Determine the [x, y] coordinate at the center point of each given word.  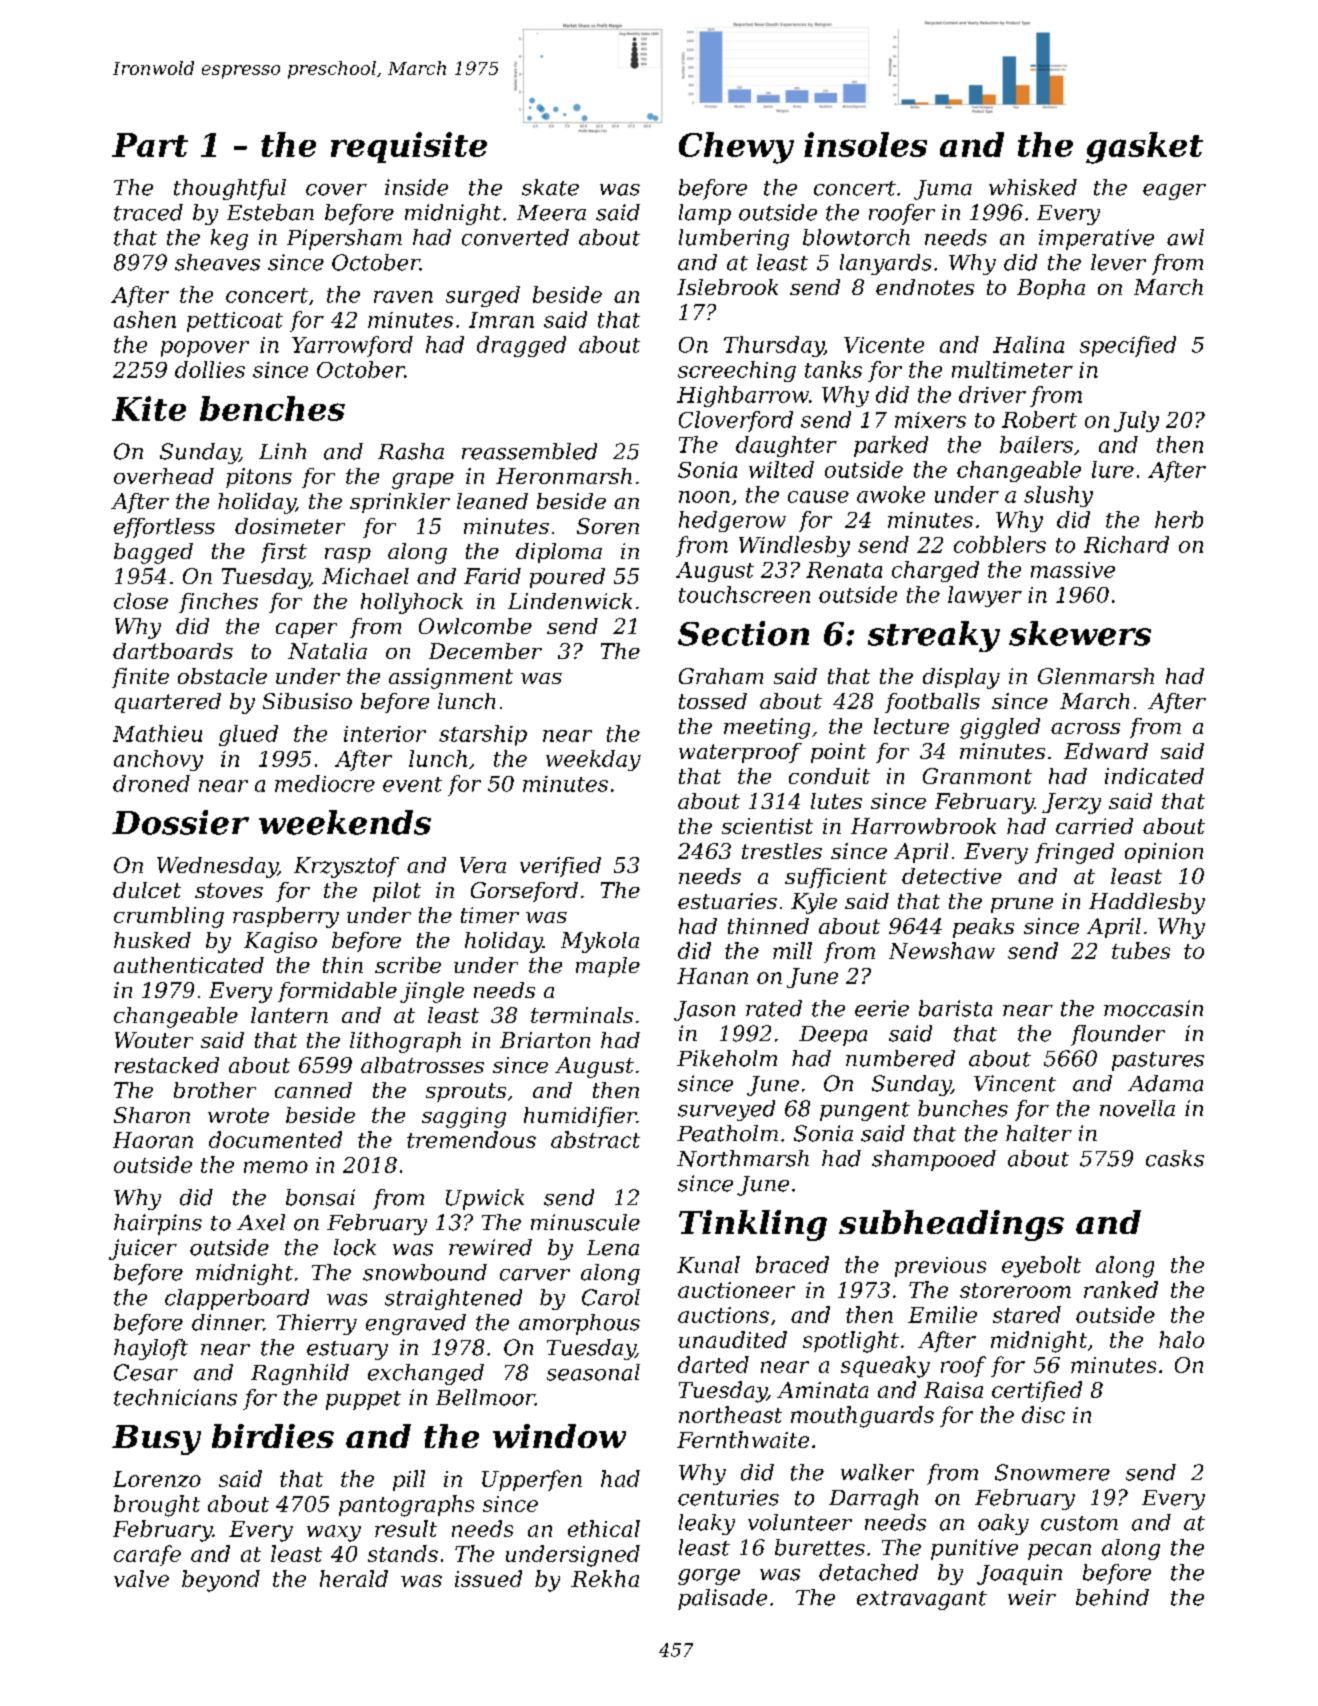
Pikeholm [727, 1058]
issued [488, 1578]
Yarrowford [352, 346]
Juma [943, 190]
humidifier [580, 1117]
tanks [833, 369]
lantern [289, 1015]
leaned [492, 501]
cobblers [1000, 544]
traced [148, 212]
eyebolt [1041, 1267]
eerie [882, 1008]
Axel [261, 1222]
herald [354, 1578]
